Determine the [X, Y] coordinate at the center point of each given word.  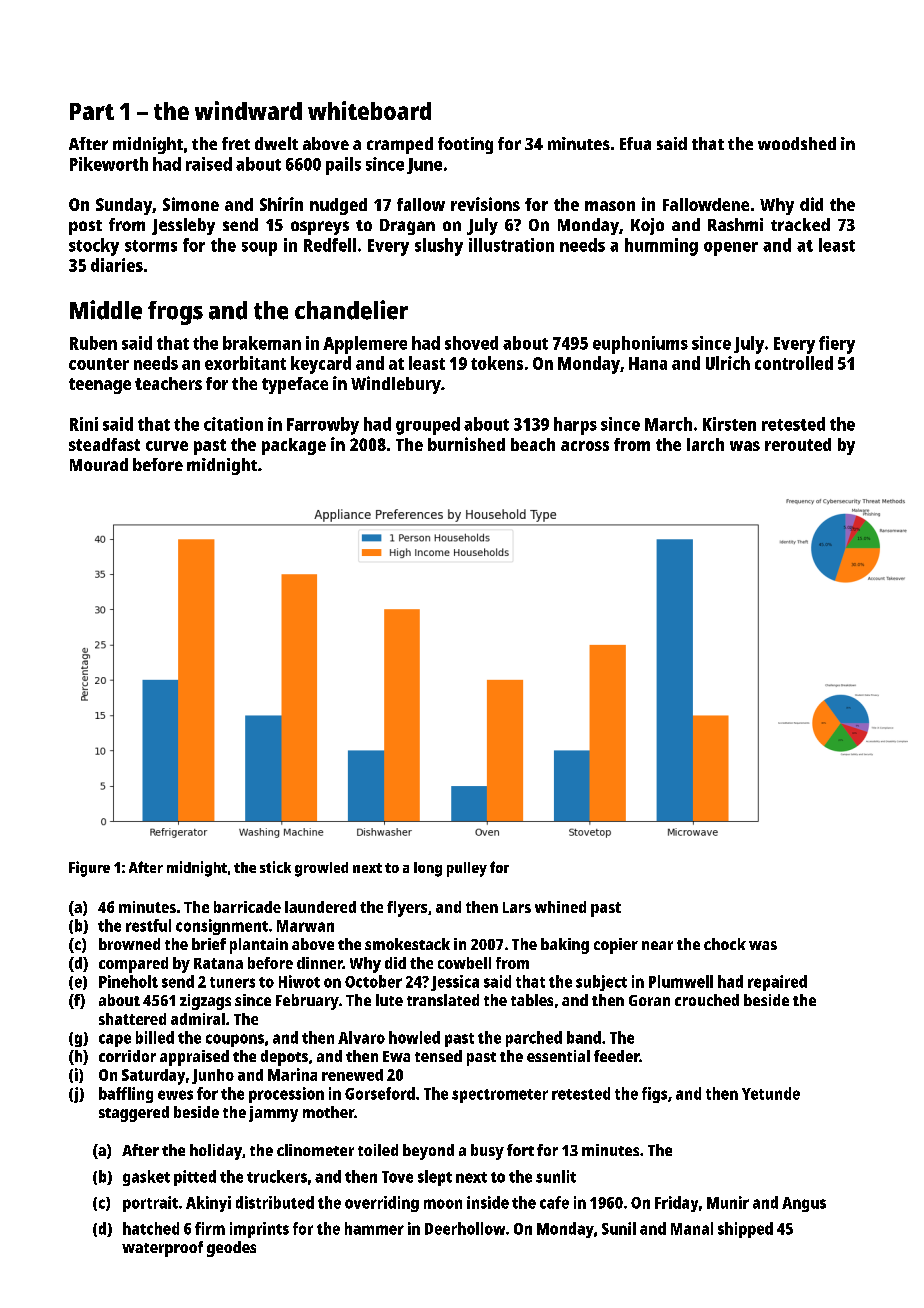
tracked [800, 224]
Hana [648, 363]
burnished [466, 444]
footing [465, 145]
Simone [191, 204]
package [294, 446]
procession [286, 1095]
